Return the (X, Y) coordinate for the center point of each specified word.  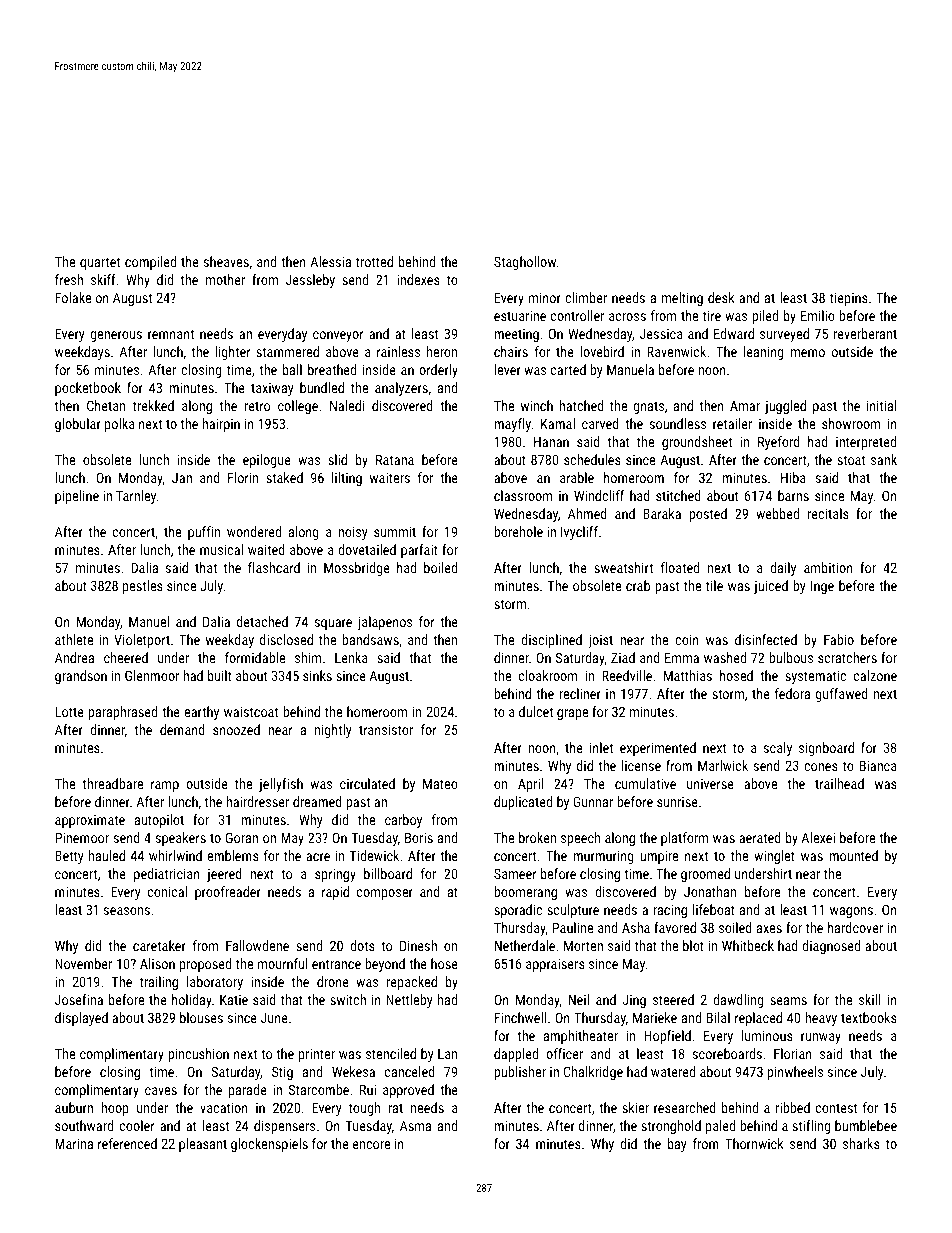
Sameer (515, 873)
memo (808, 353)
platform (684, 839)
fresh (69, 279)
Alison (157, 963)
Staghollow (525, 263)
